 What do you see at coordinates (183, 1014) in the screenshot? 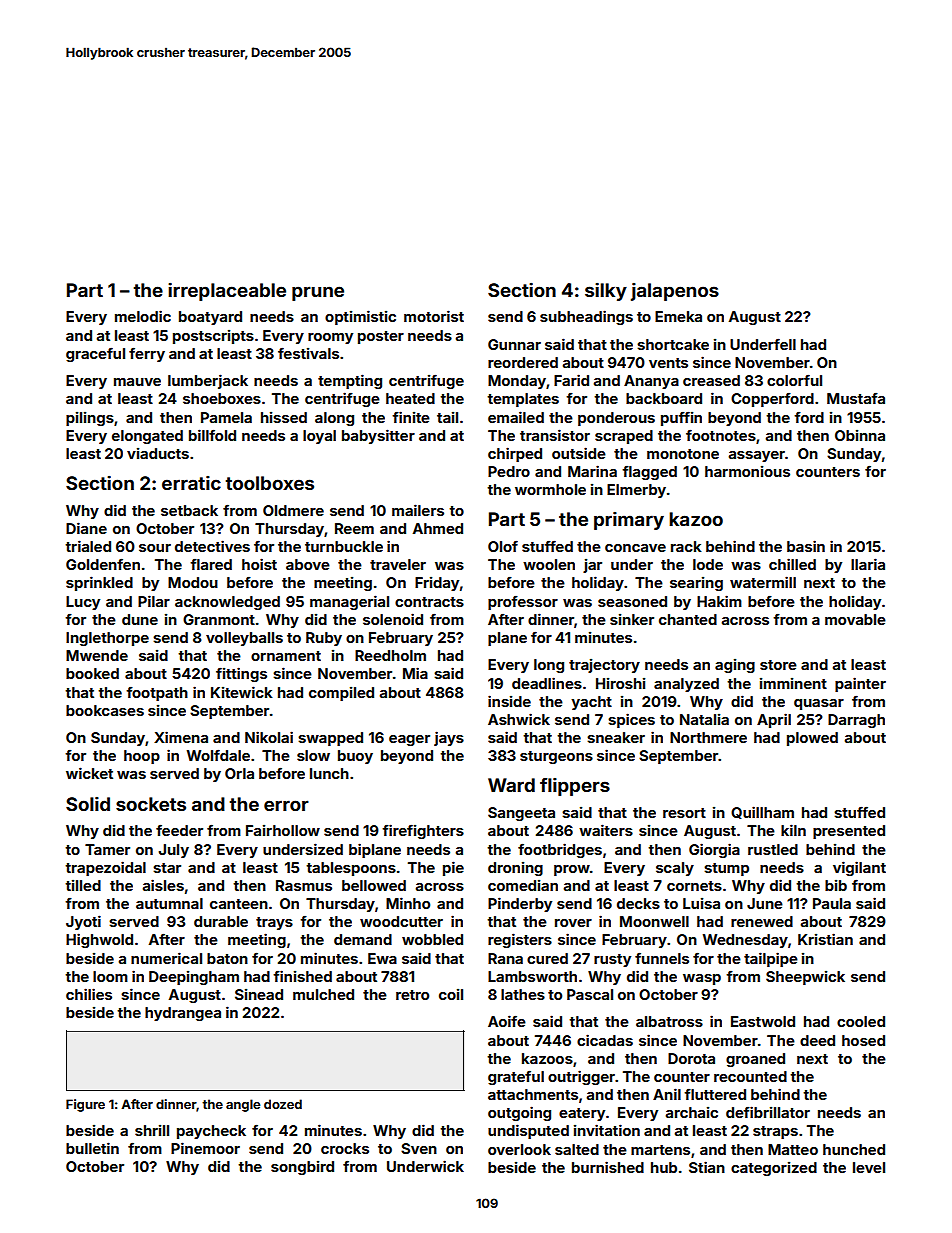
I see `hydrangea` at bounding box center [183, 1014].
